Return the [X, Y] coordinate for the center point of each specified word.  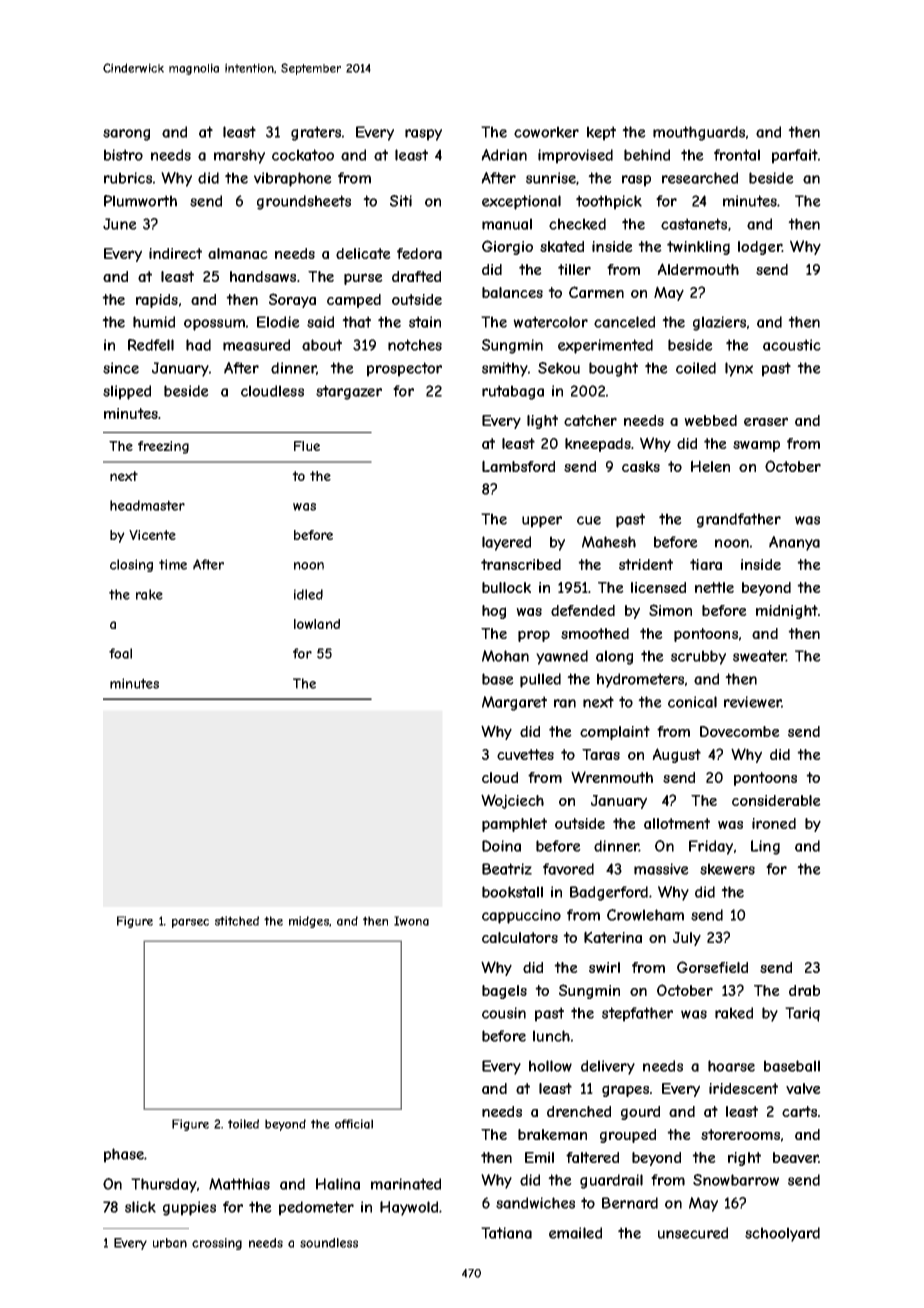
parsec [190, 923]
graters [316, 133]
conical [692, 702]
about [322, 345]
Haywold [409, 1208]
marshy [239, 156]
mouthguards [699, 133]
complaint [615, 733]
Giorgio [507, 247]
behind [647, 155]
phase [124, 1155]
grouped [628, 1136]
